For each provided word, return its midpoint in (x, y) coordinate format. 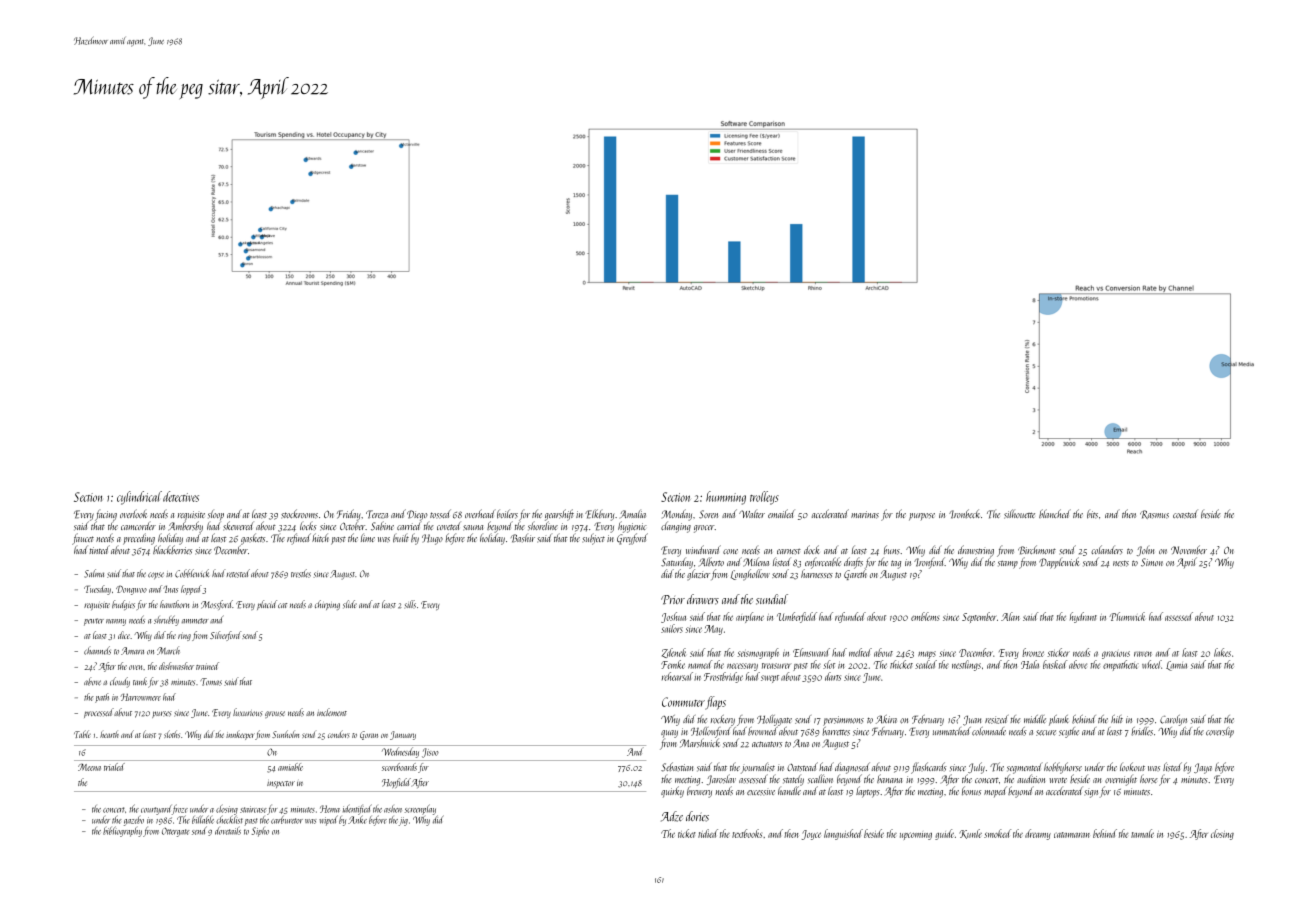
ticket (687, 833)
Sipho (260, 832)
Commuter (683, 702)
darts (833, 676)
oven (135, 667)
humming (726, 498)
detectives (181, 496)
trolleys (764, 498)
